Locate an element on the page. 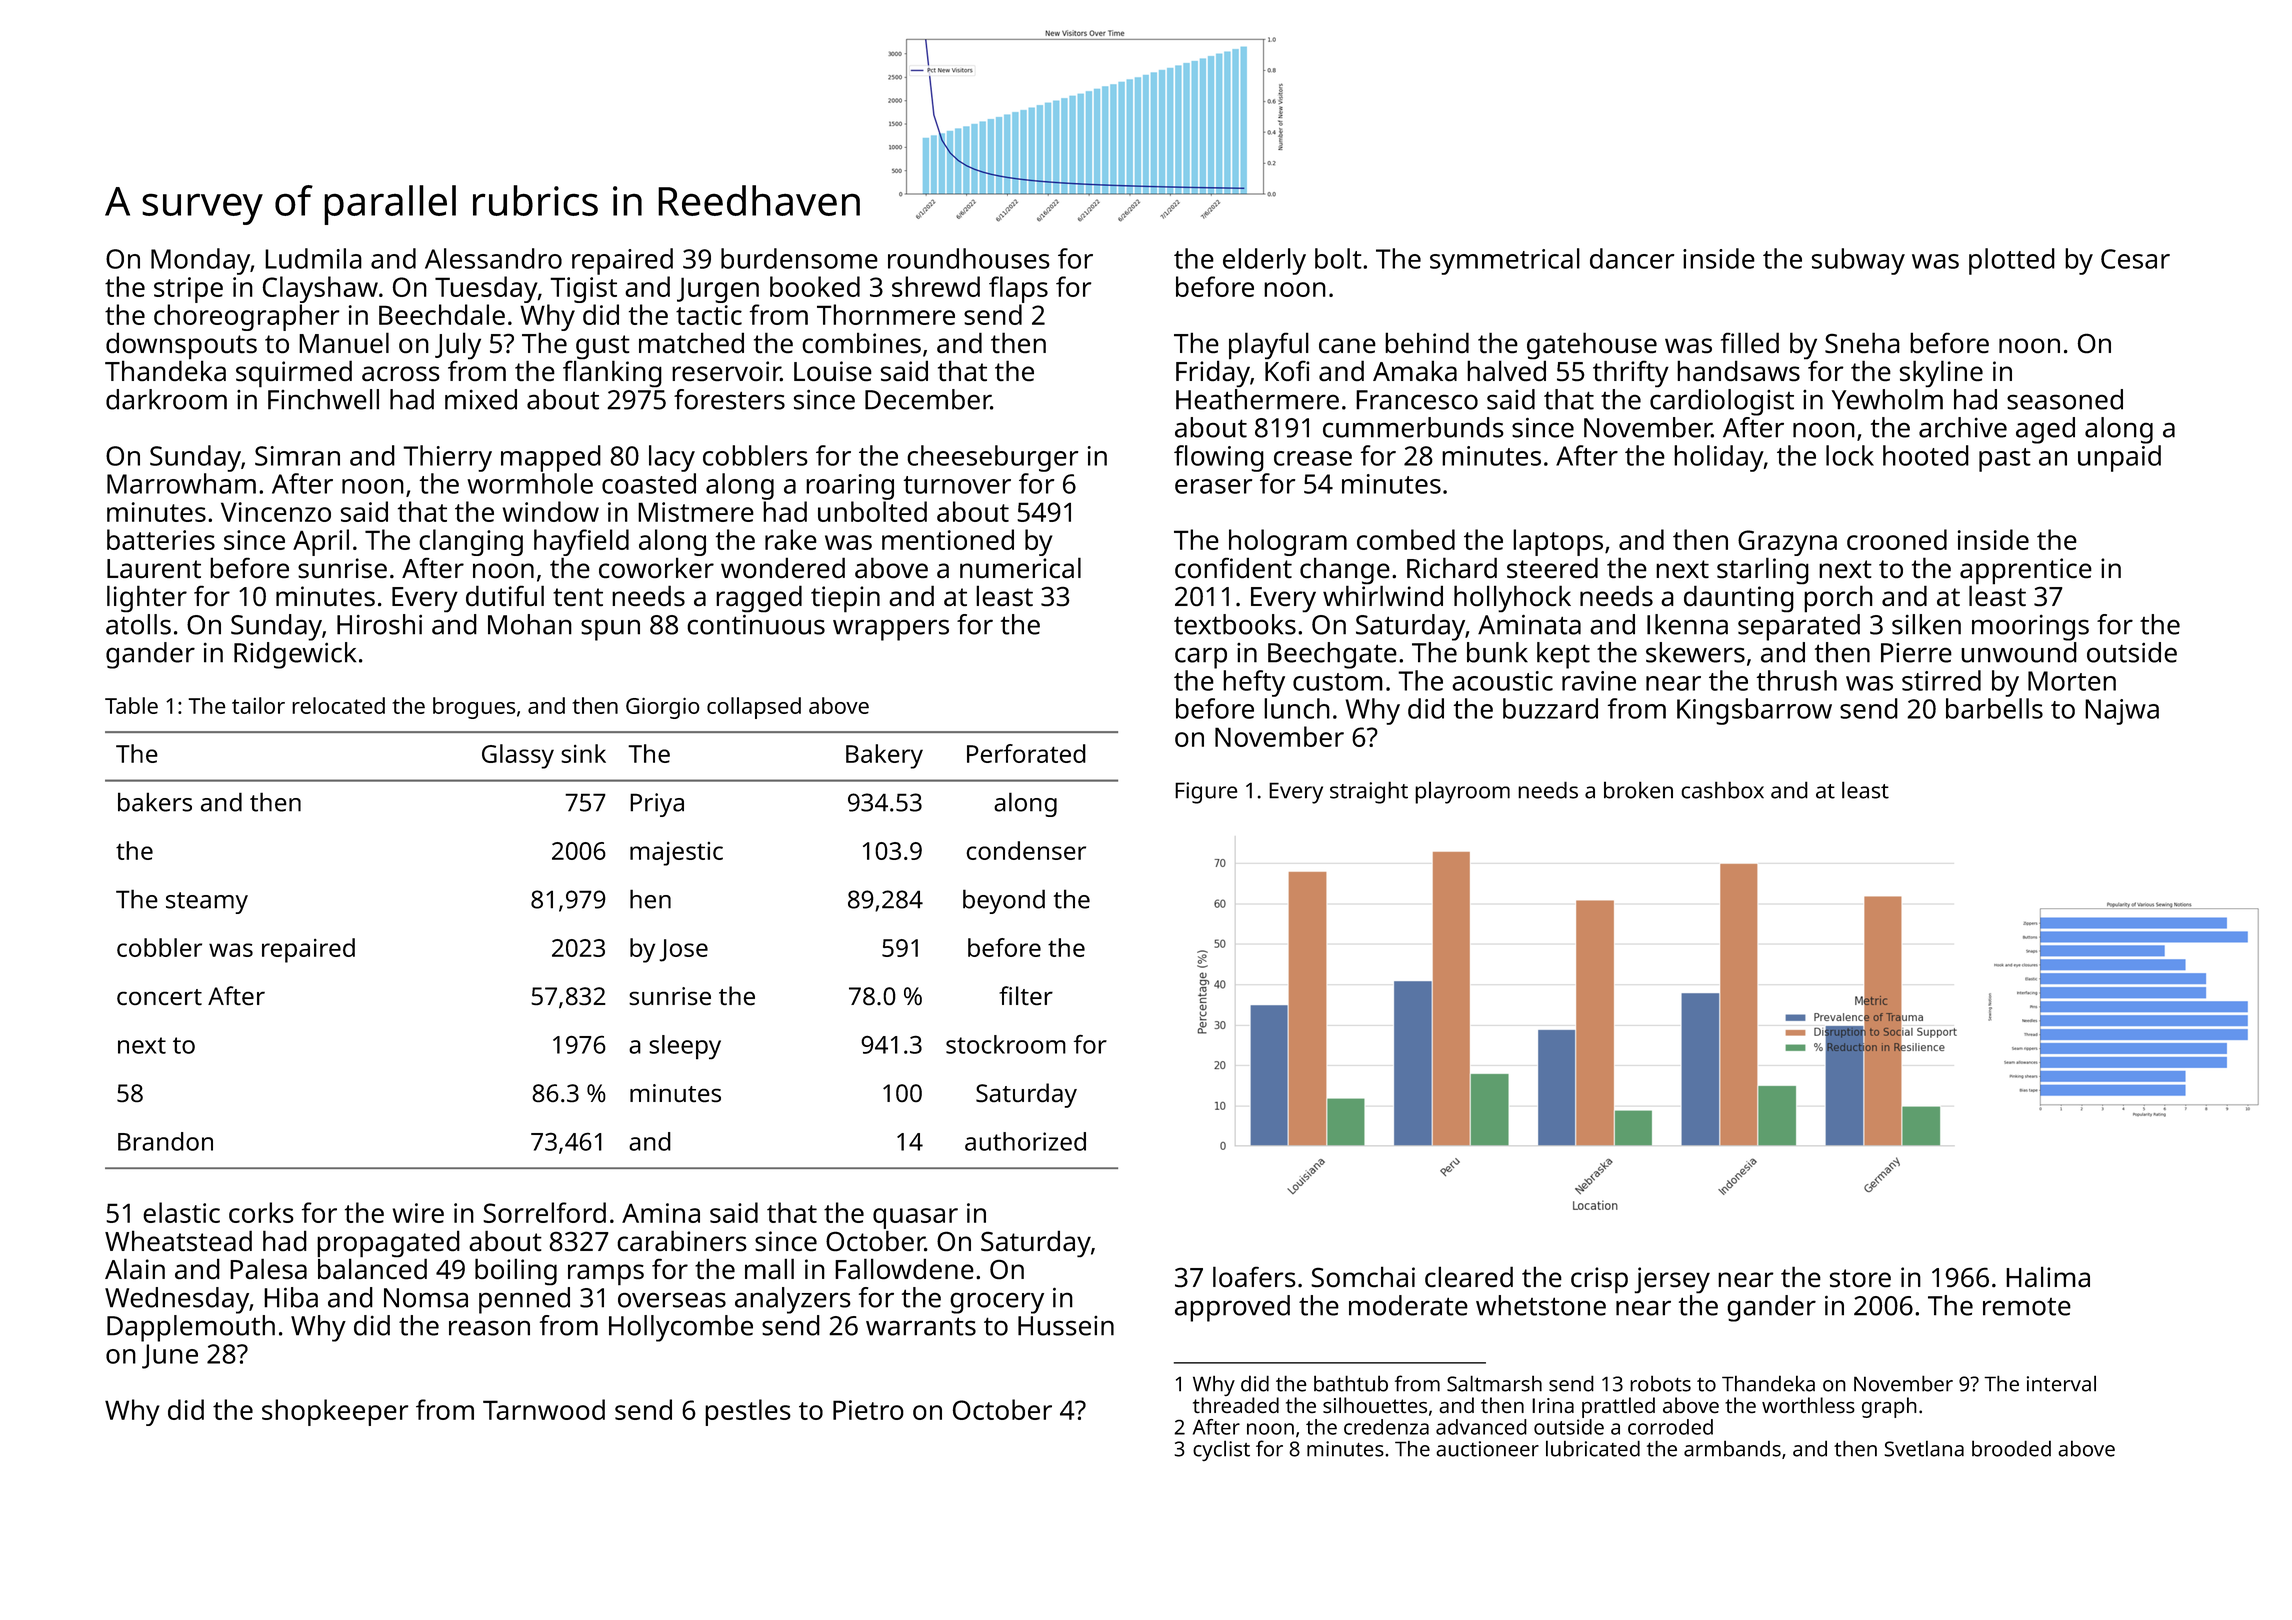 The image size is (2292, 1620). cashbox is located at coordinates (1722, 790).
